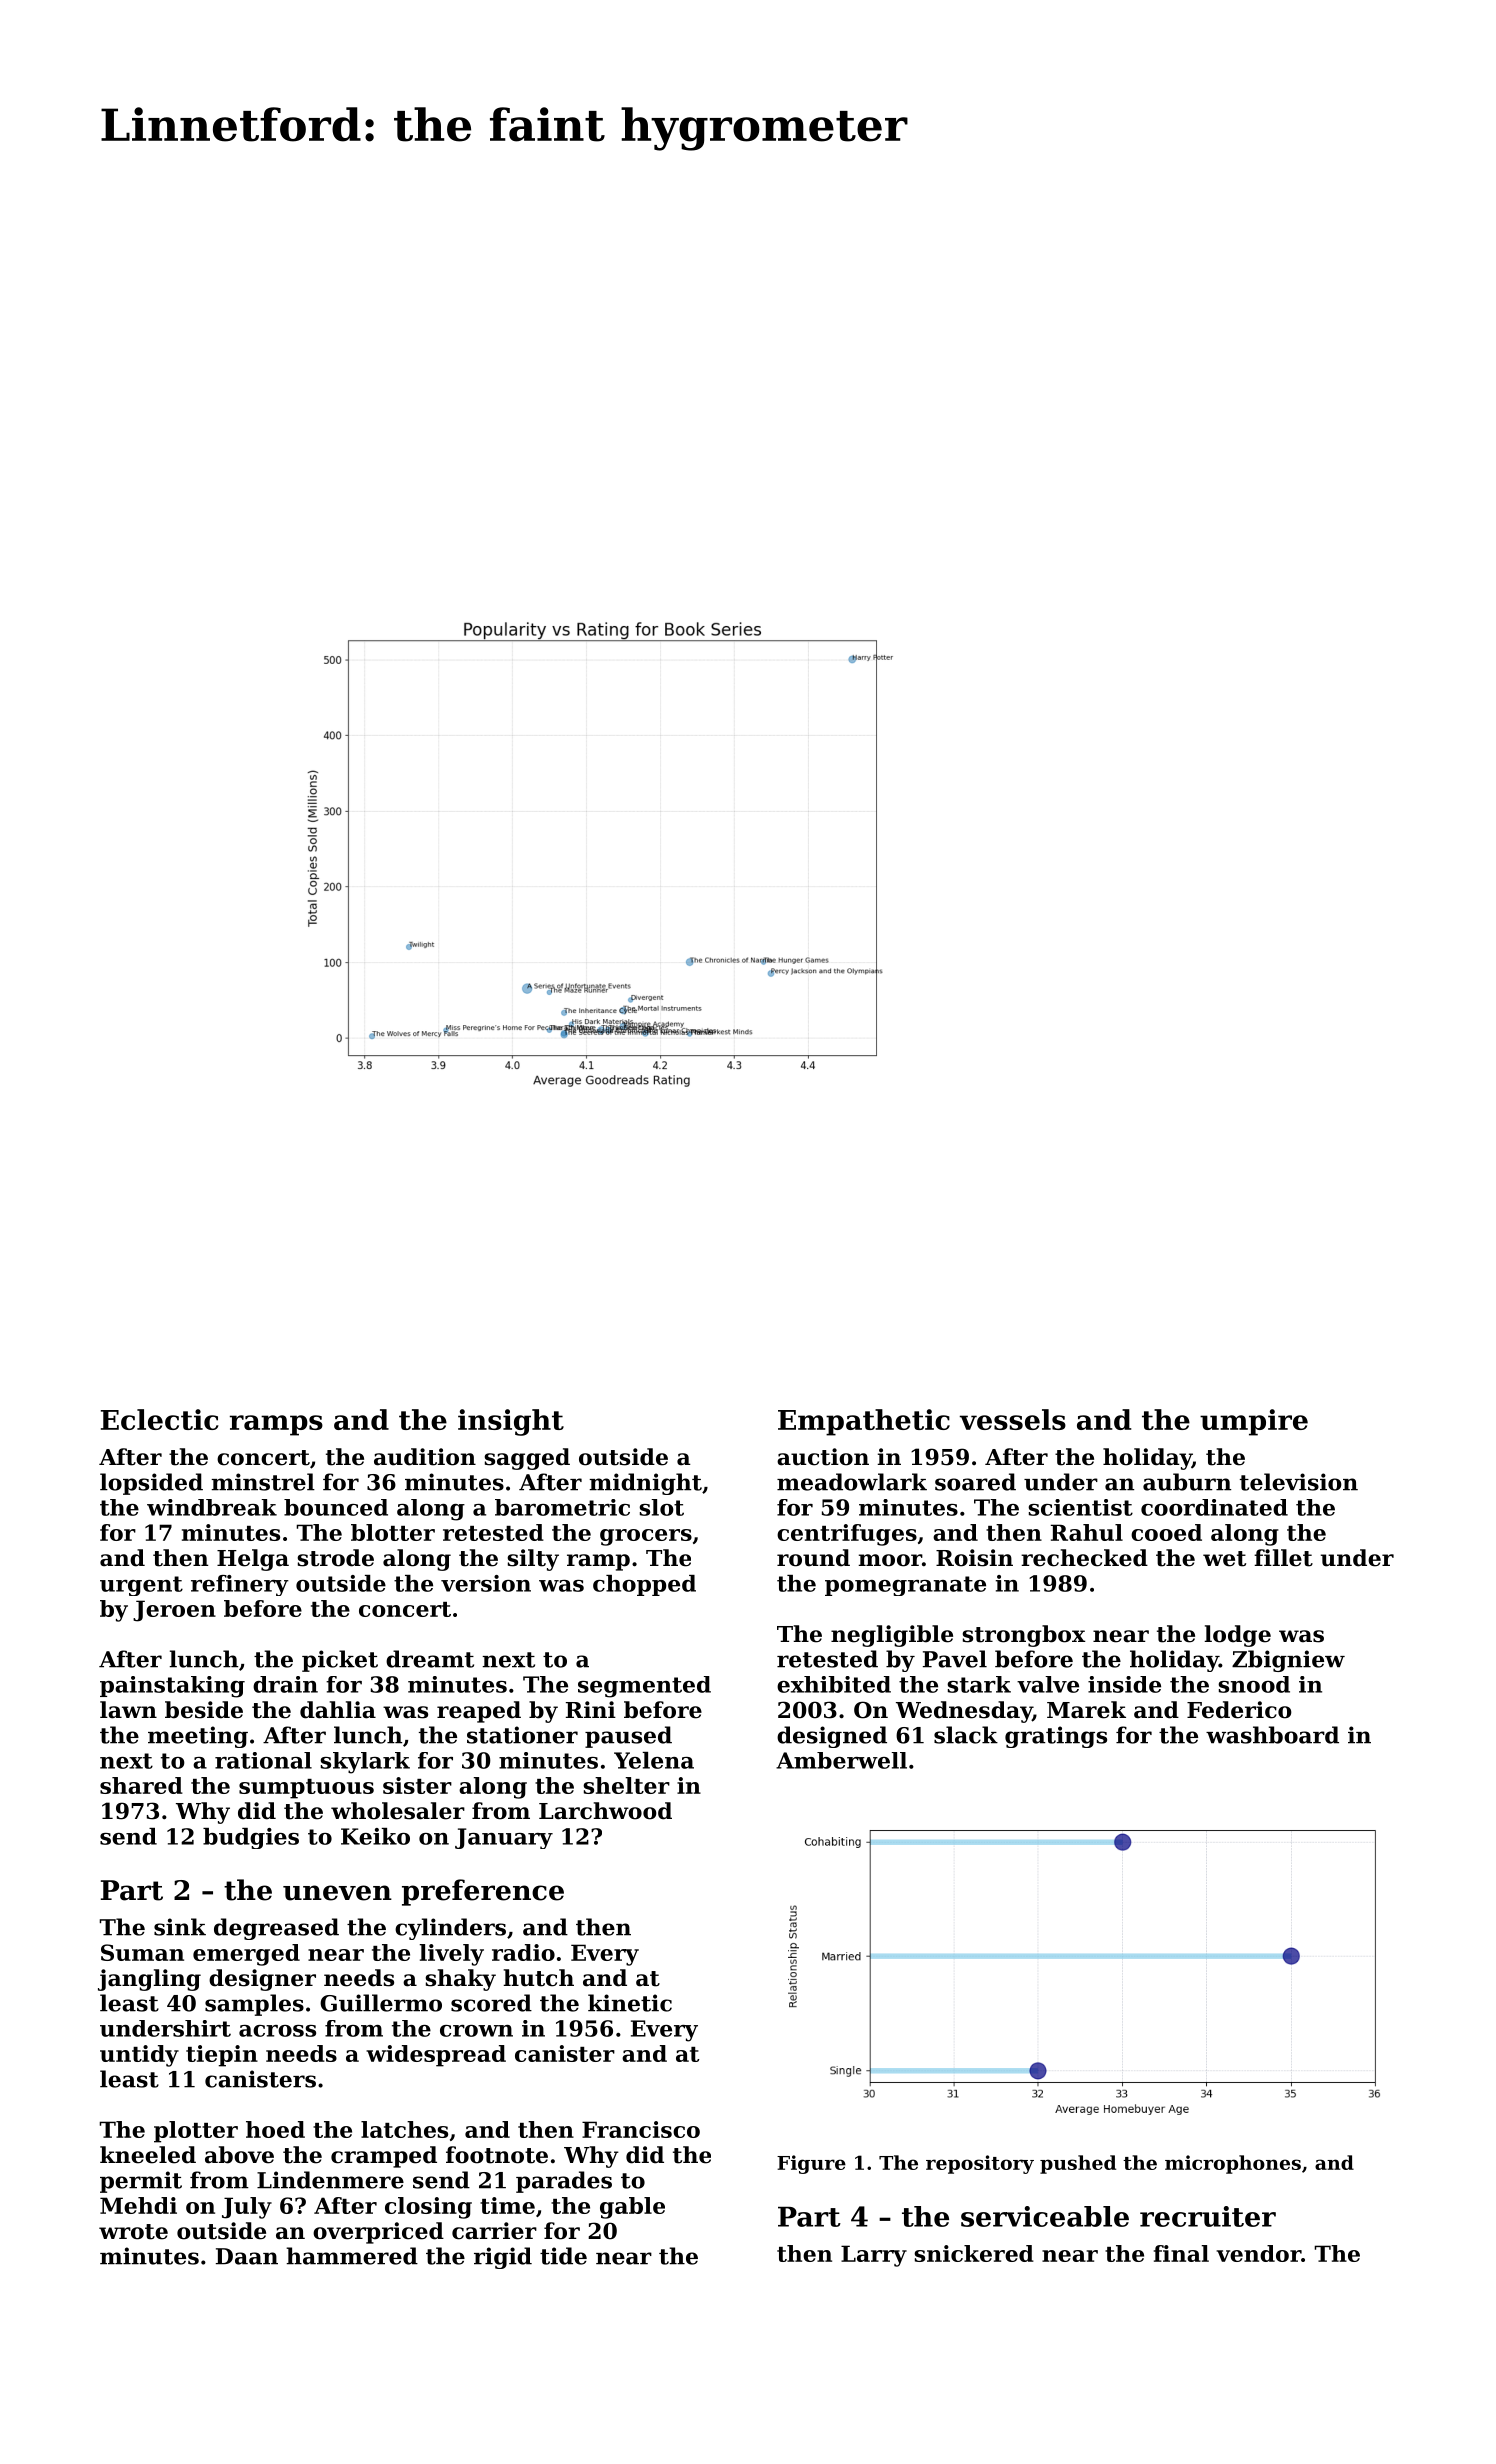 The height and width of the screenshot is (2464, 1496). Describe the element at coordinates (262, 1980) in the screenshot. I see `designer` at that location.
